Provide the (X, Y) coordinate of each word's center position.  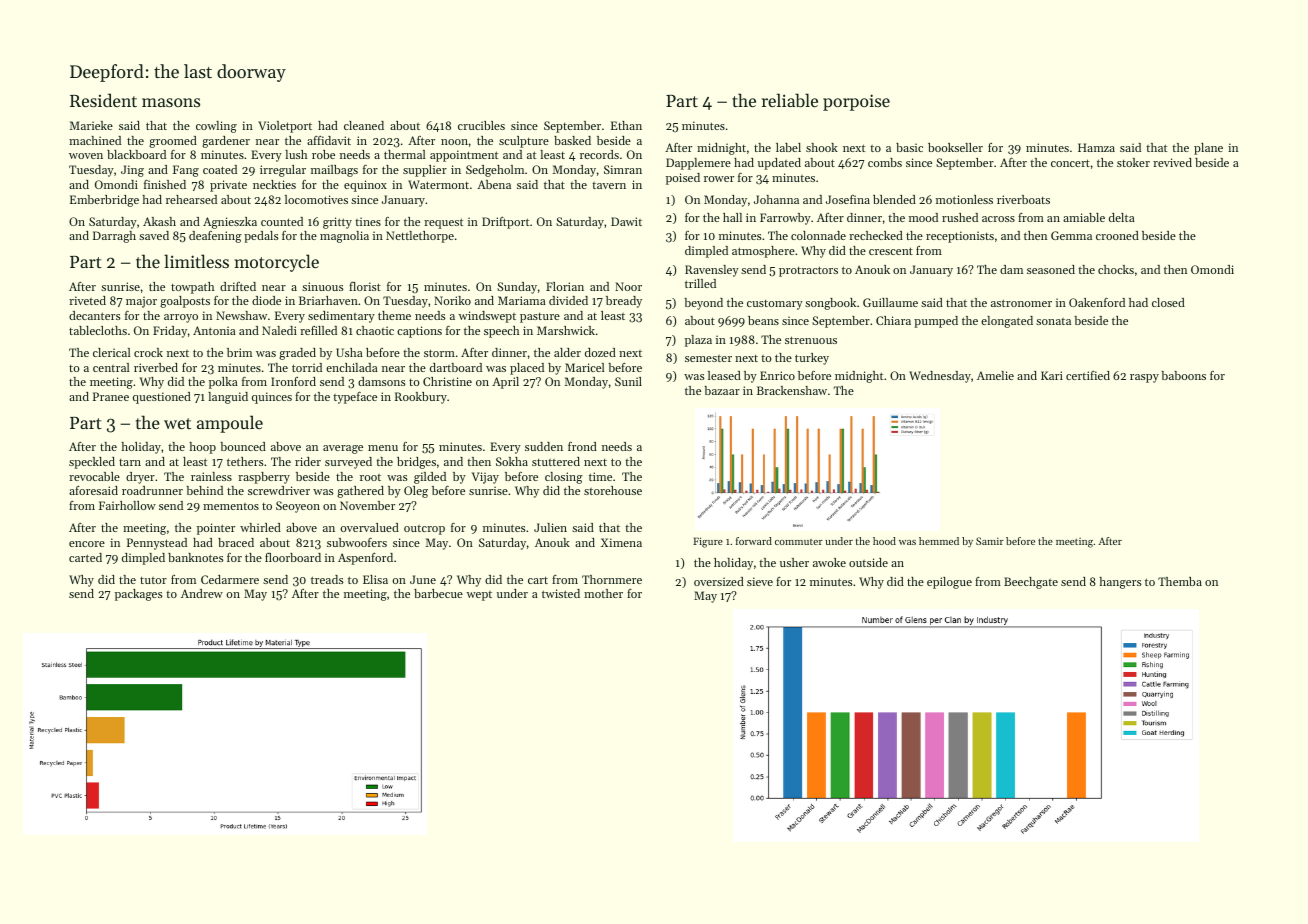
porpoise (856, 102)
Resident (103, 100)
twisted (561, 593)
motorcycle (277, 263)
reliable (790, 100)
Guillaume (890, 302)
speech (502, 332)
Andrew (202, 593)
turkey (812, 359)
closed (1168, 302)
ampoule (230, 424)
